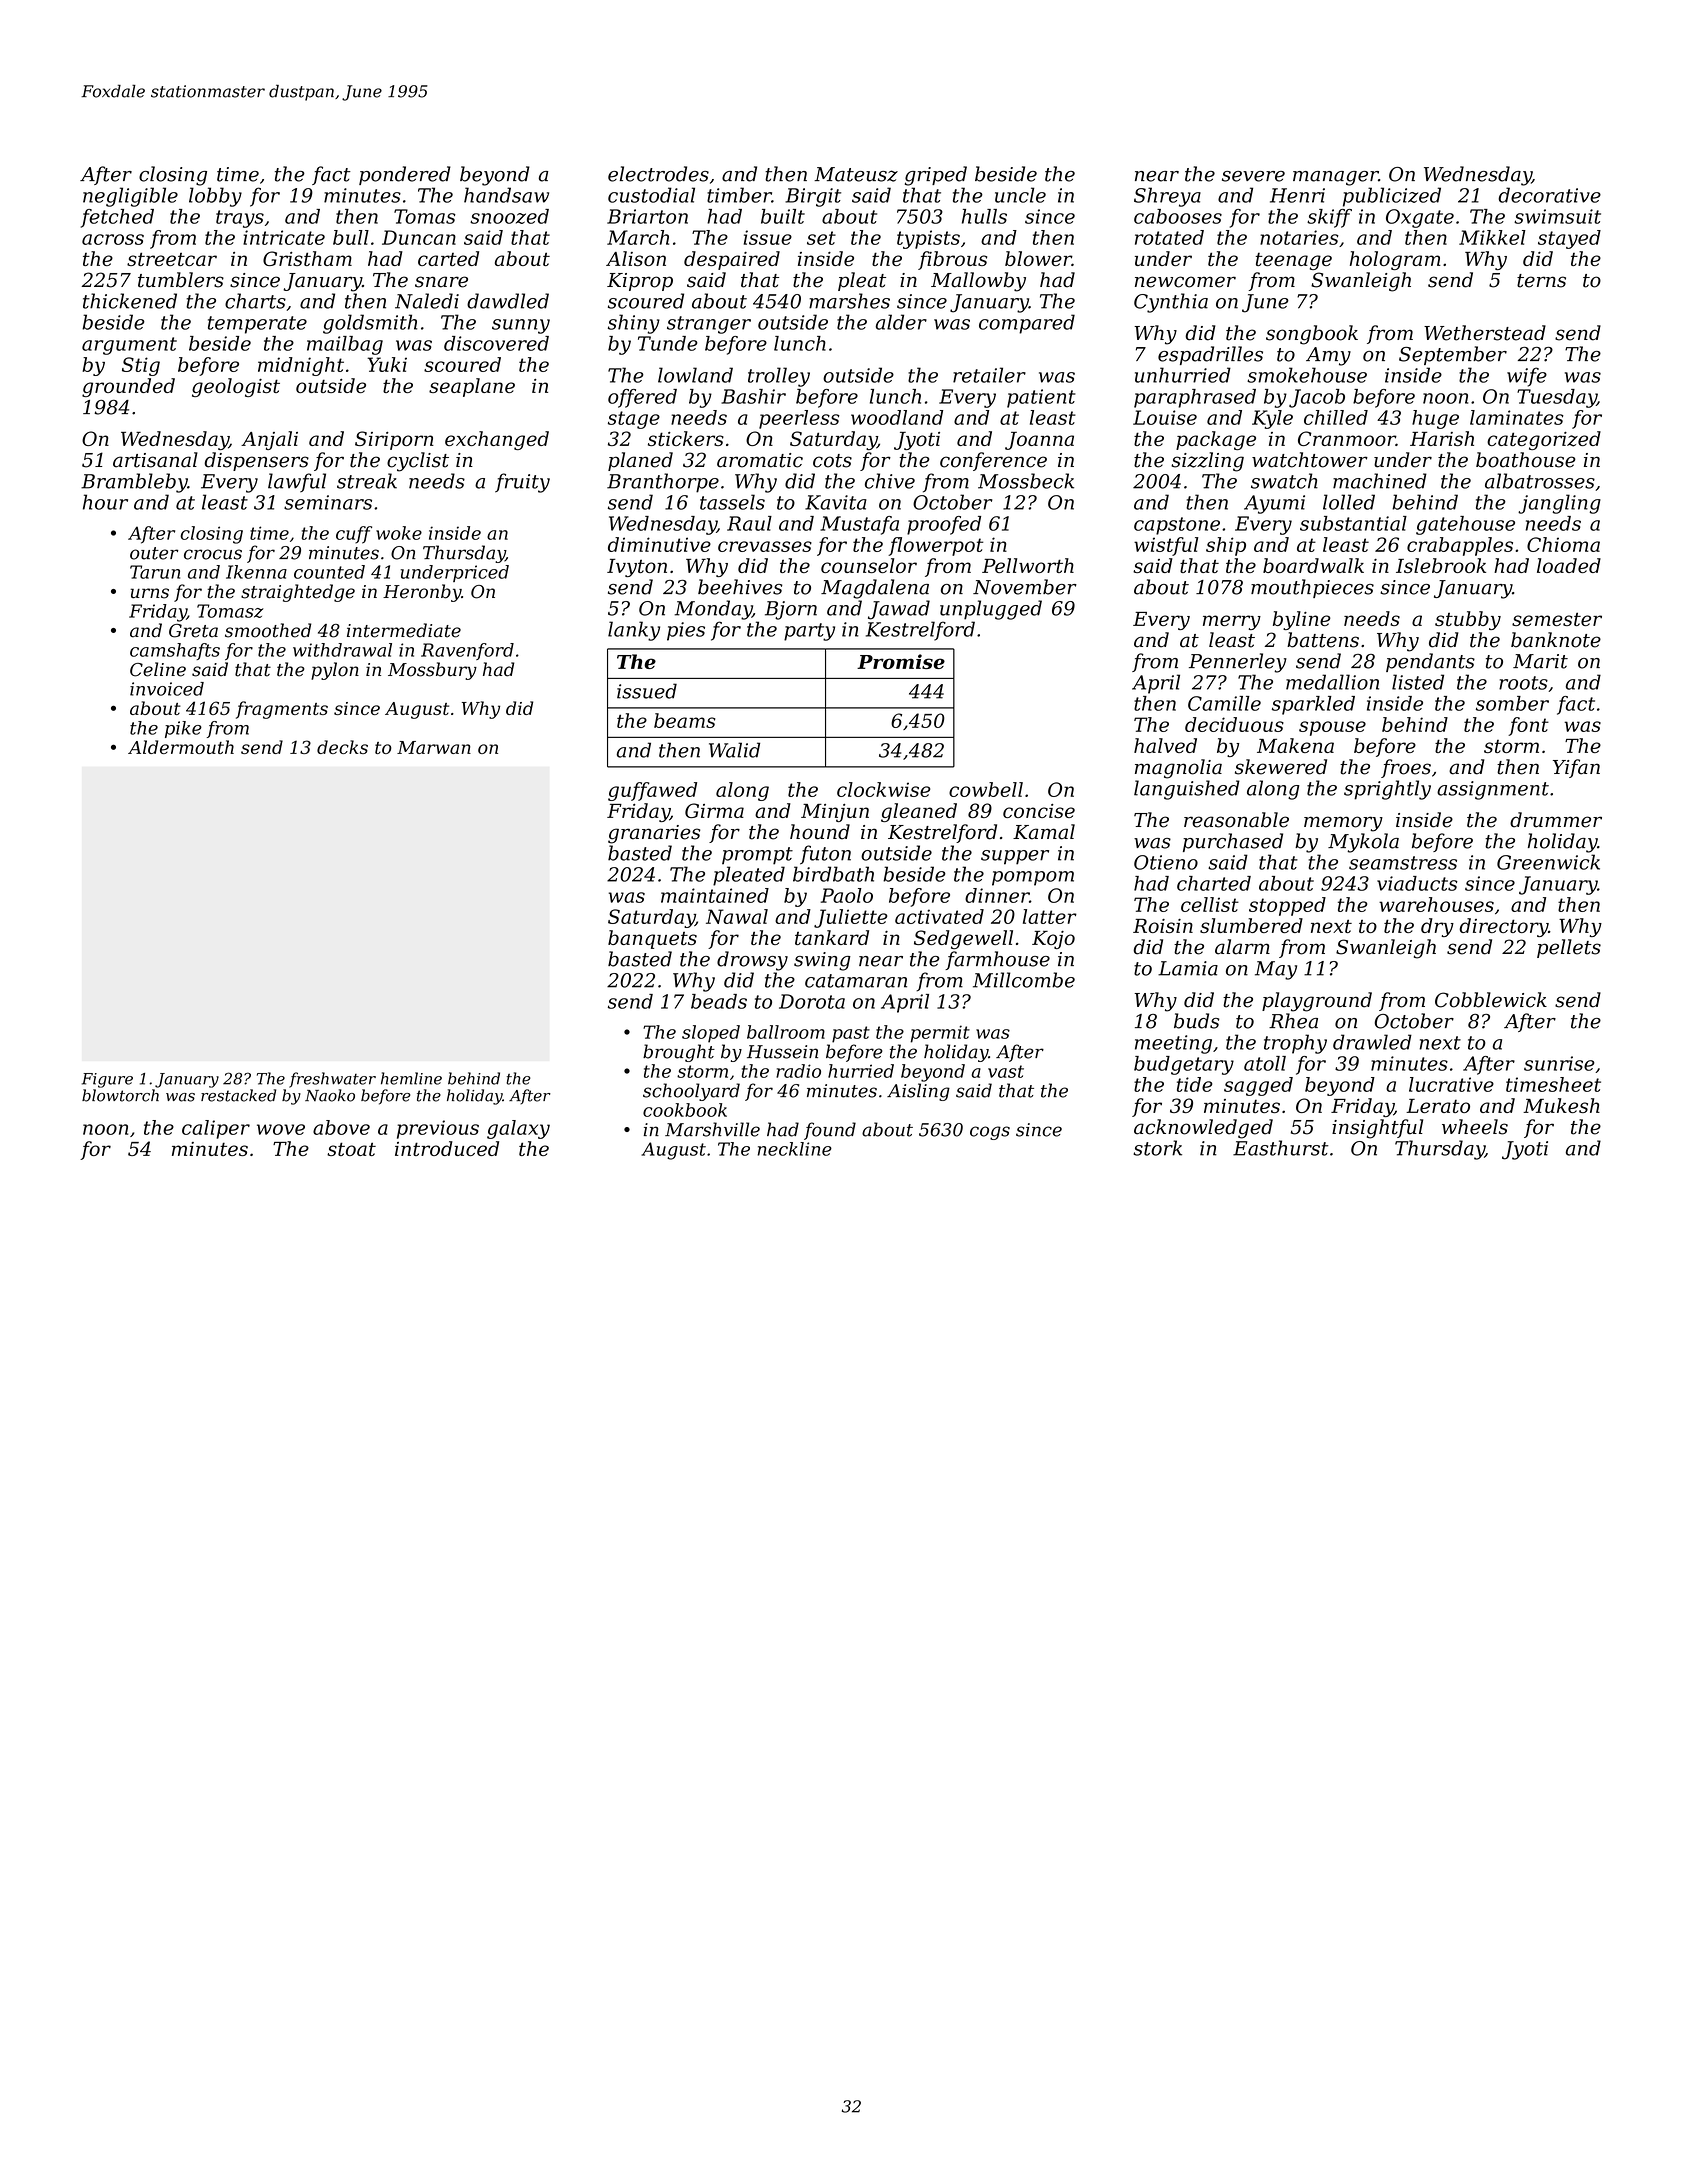 The width and height of the screenshot is (1683, 2178). Describe the element at coordinates (997, 960) in the screenshot. I see `farmhouse` at that location.
